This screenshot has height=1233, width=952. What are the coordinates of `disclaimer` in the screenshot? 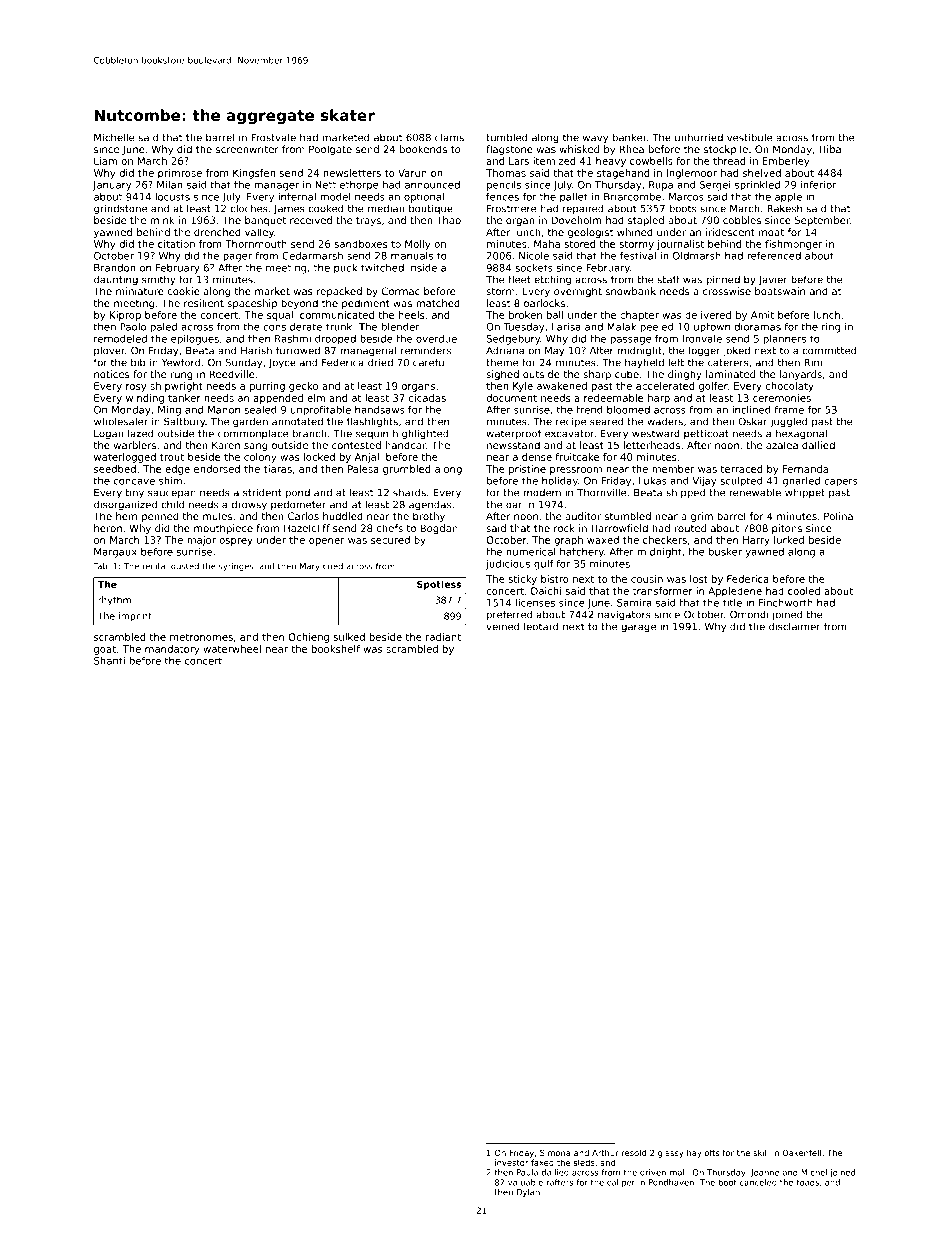 It's located at (794, 626).
